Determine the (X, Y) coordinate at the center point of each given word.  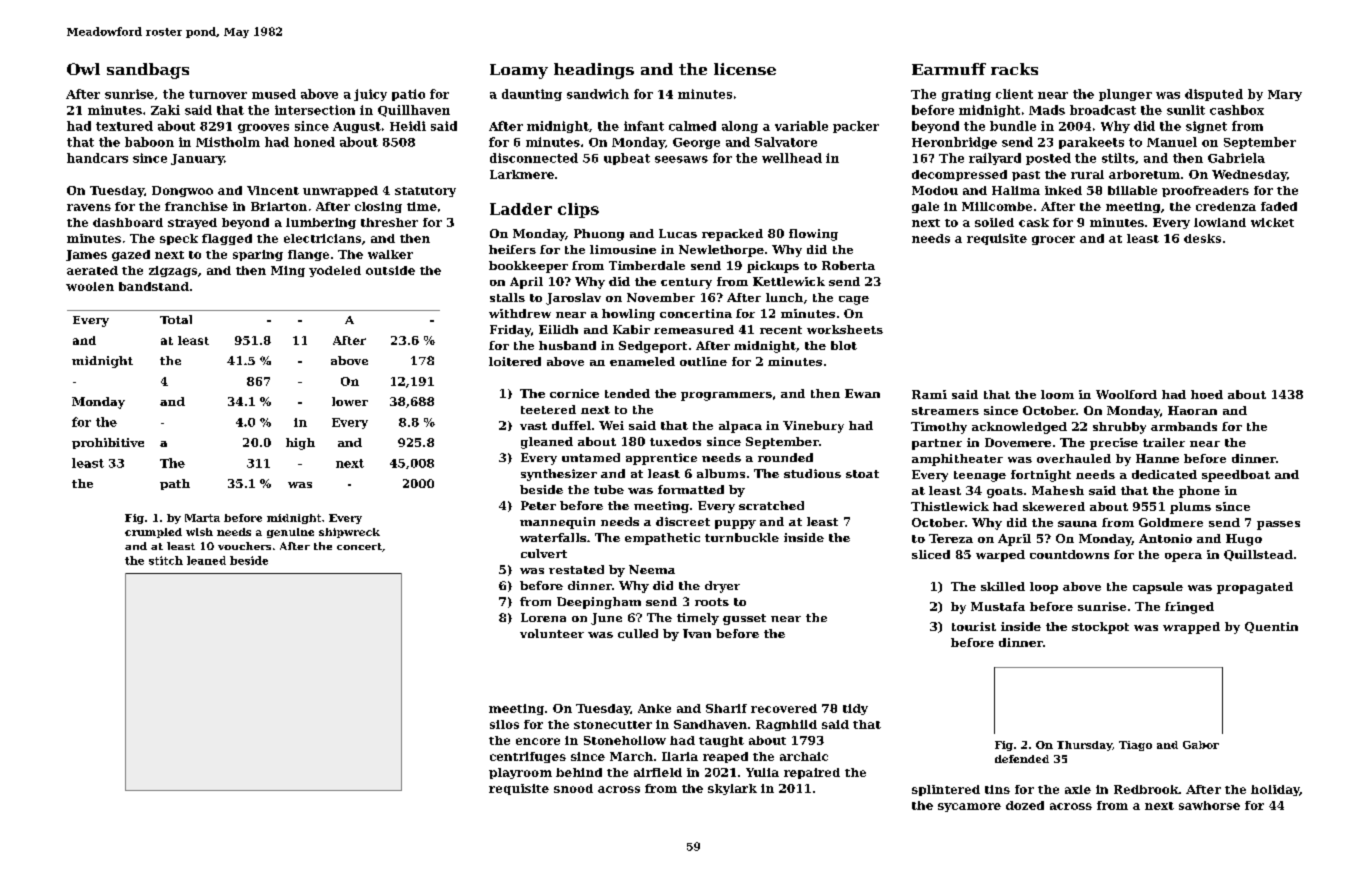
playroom (520, 773)
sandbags (148, 71)
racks (1014, 69)
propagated (1255, 588)
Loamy (519, 71)
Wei (611, 425)
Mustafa (998, 606)
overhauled (1074, 458)
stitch (166, 560)
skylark (732, 789)
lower (350, 401)
